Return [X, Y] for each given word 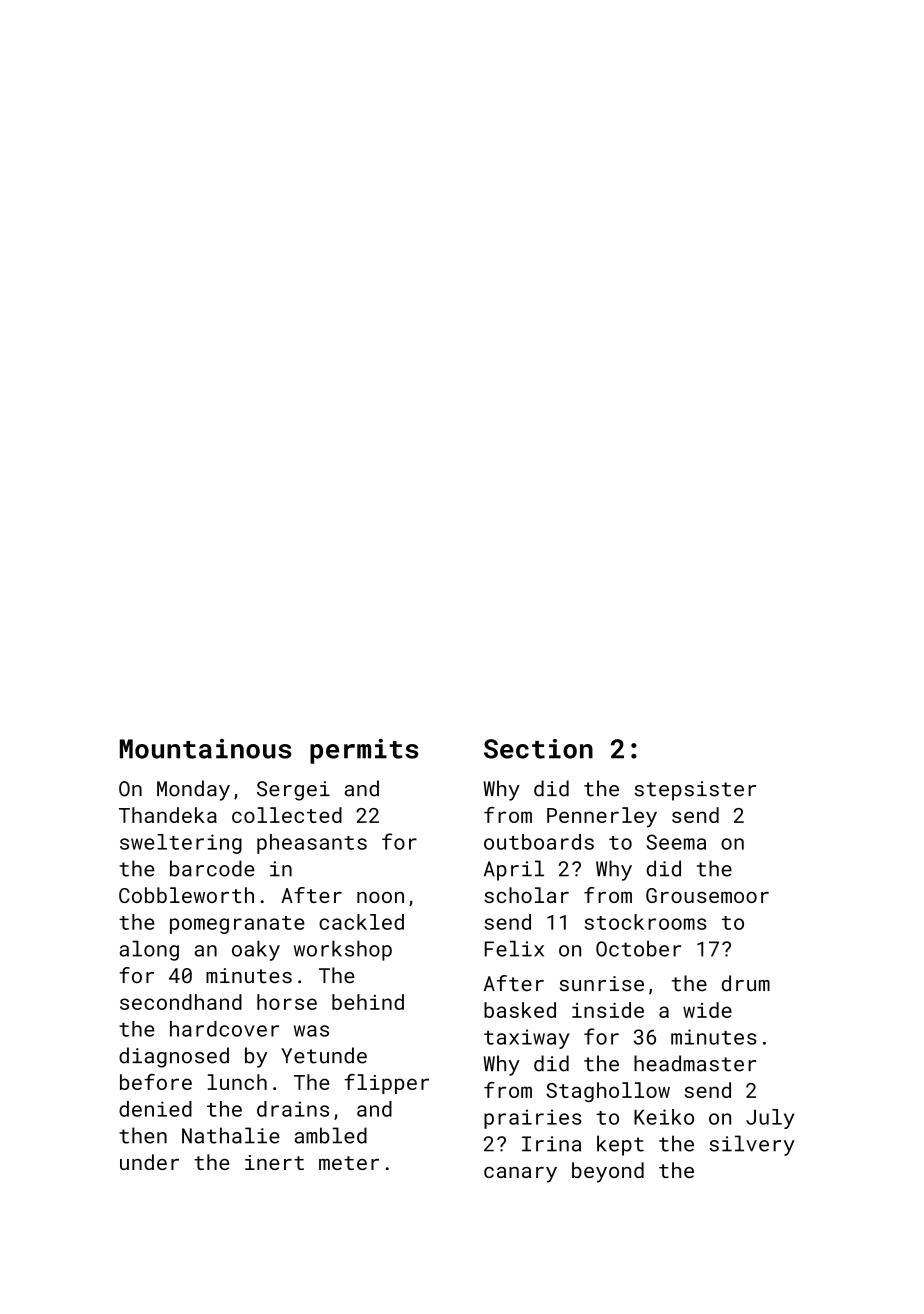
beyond [608, 1172]
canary [520, 1175]
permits [364, 751]
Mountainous [206, 749]
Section [538, 749]
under [149, 1162]
